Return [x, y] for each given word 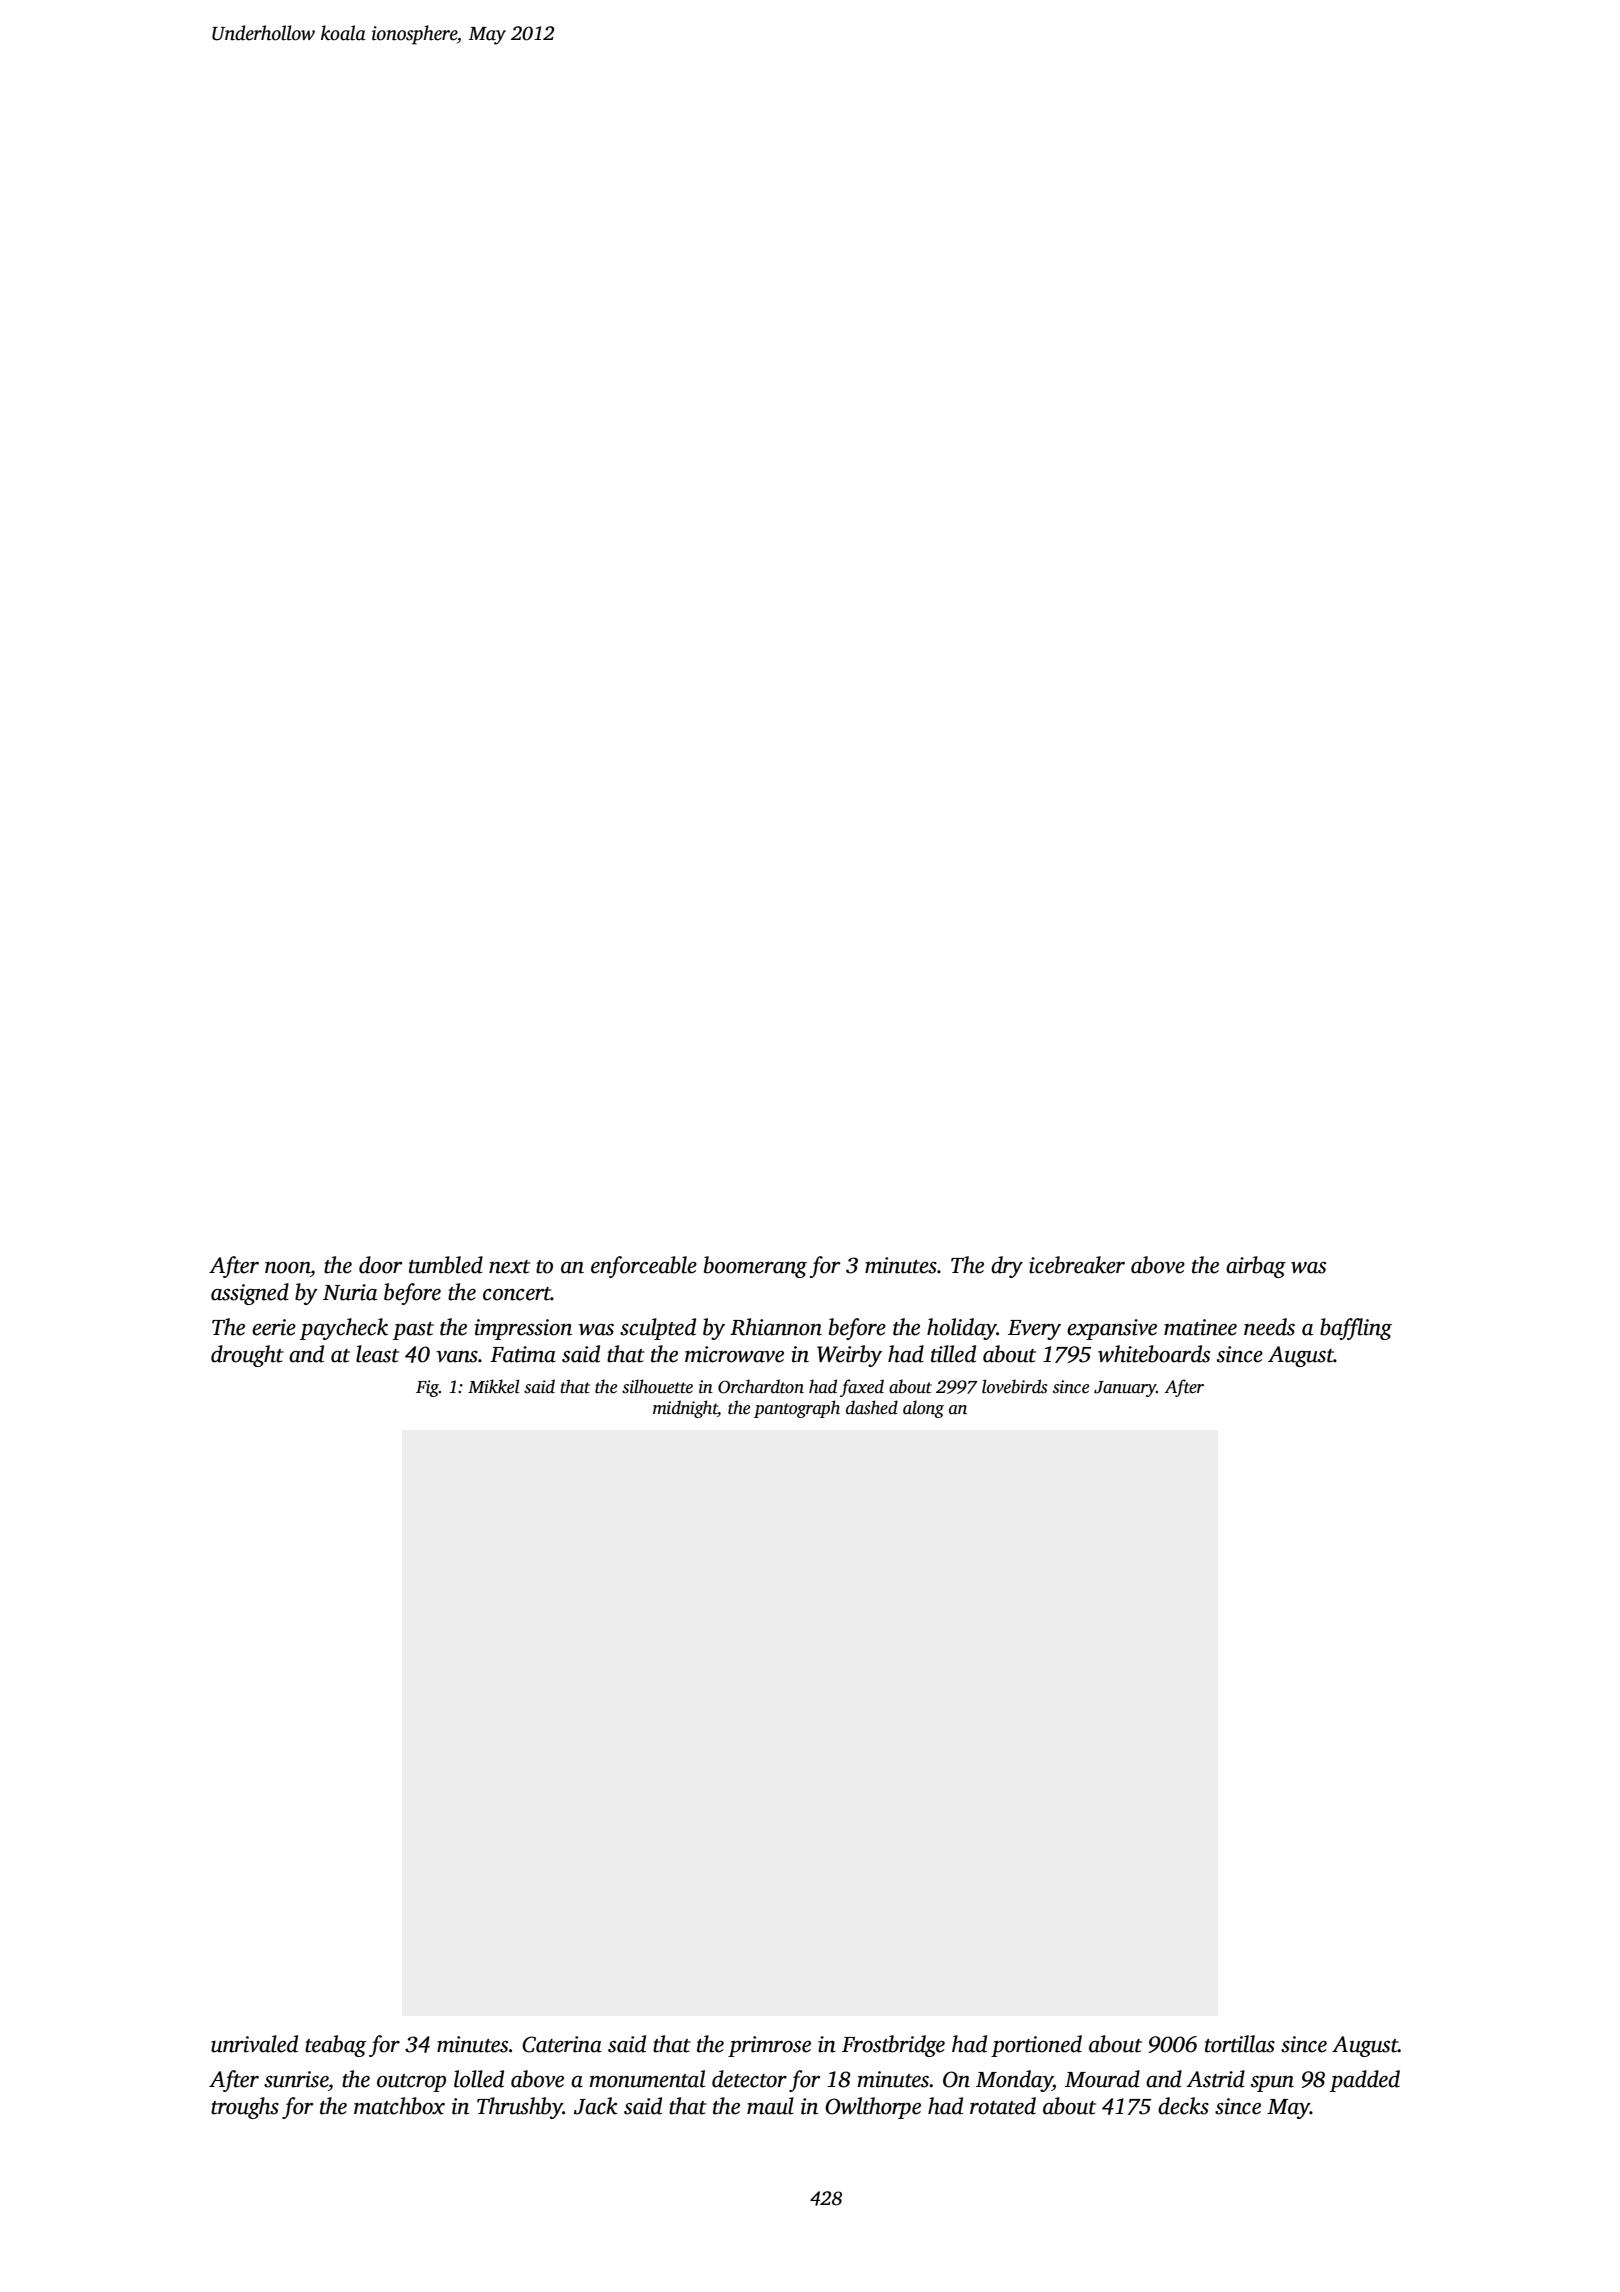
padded [1365, 2081]
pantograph [797, 1409]
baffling [1356, 1329]
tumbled [446, 1265]
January [1125, 1389]
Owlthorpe [873, 2108]
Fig [427, 1388]
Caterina [562, 2044]
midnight [685, 1409]
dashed [872, 1407]
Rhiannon [776, 1327]
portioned [1036, 2046]
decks [1183, 2106]
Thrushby [520, 2108]
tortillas [1240, 2044]
